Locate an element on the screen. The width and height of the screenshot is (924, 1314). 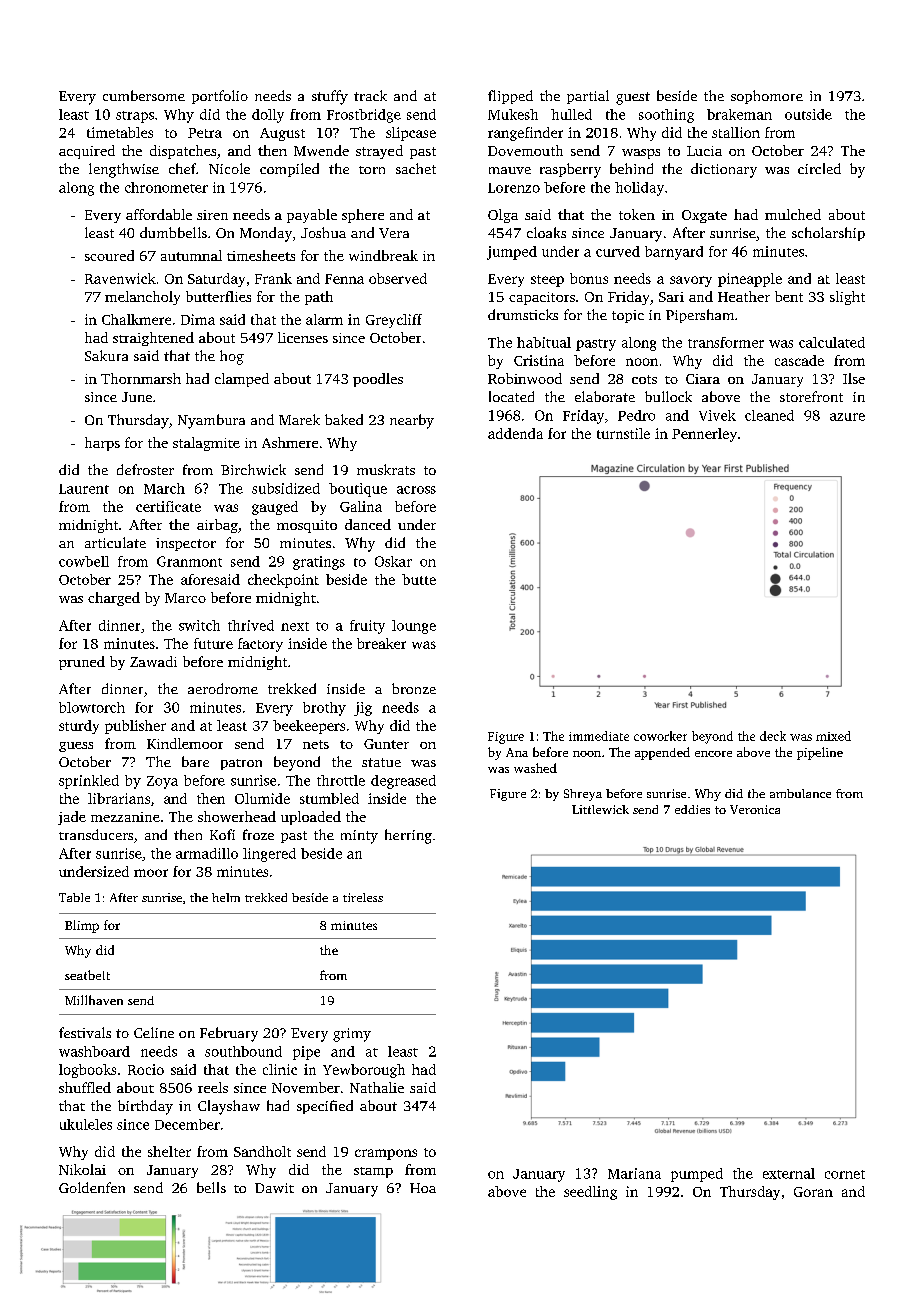
mauve is located at coordinates (510, 170).
